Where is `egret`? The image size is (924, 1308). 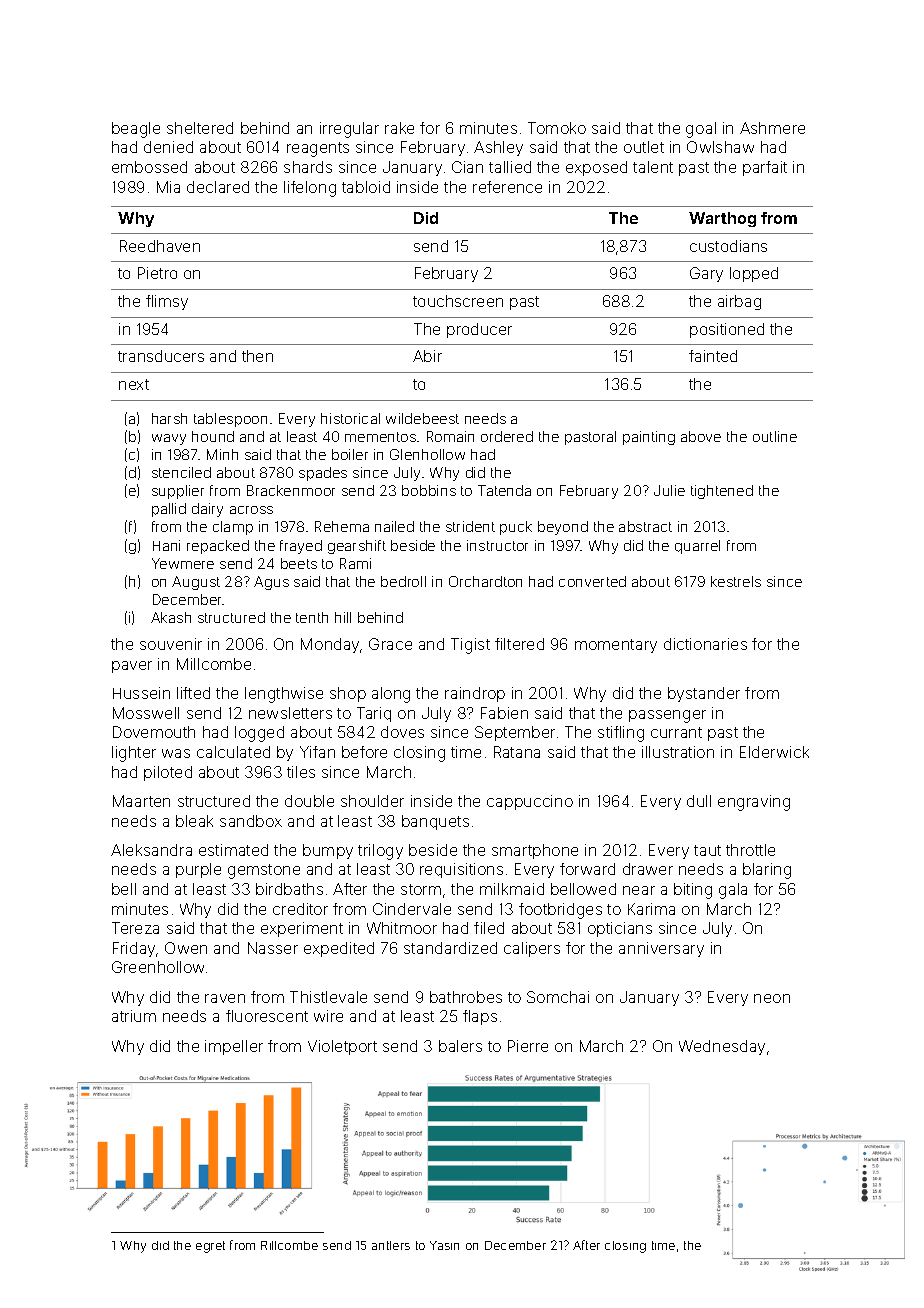 egret is located at coordinates (210, 1247).
